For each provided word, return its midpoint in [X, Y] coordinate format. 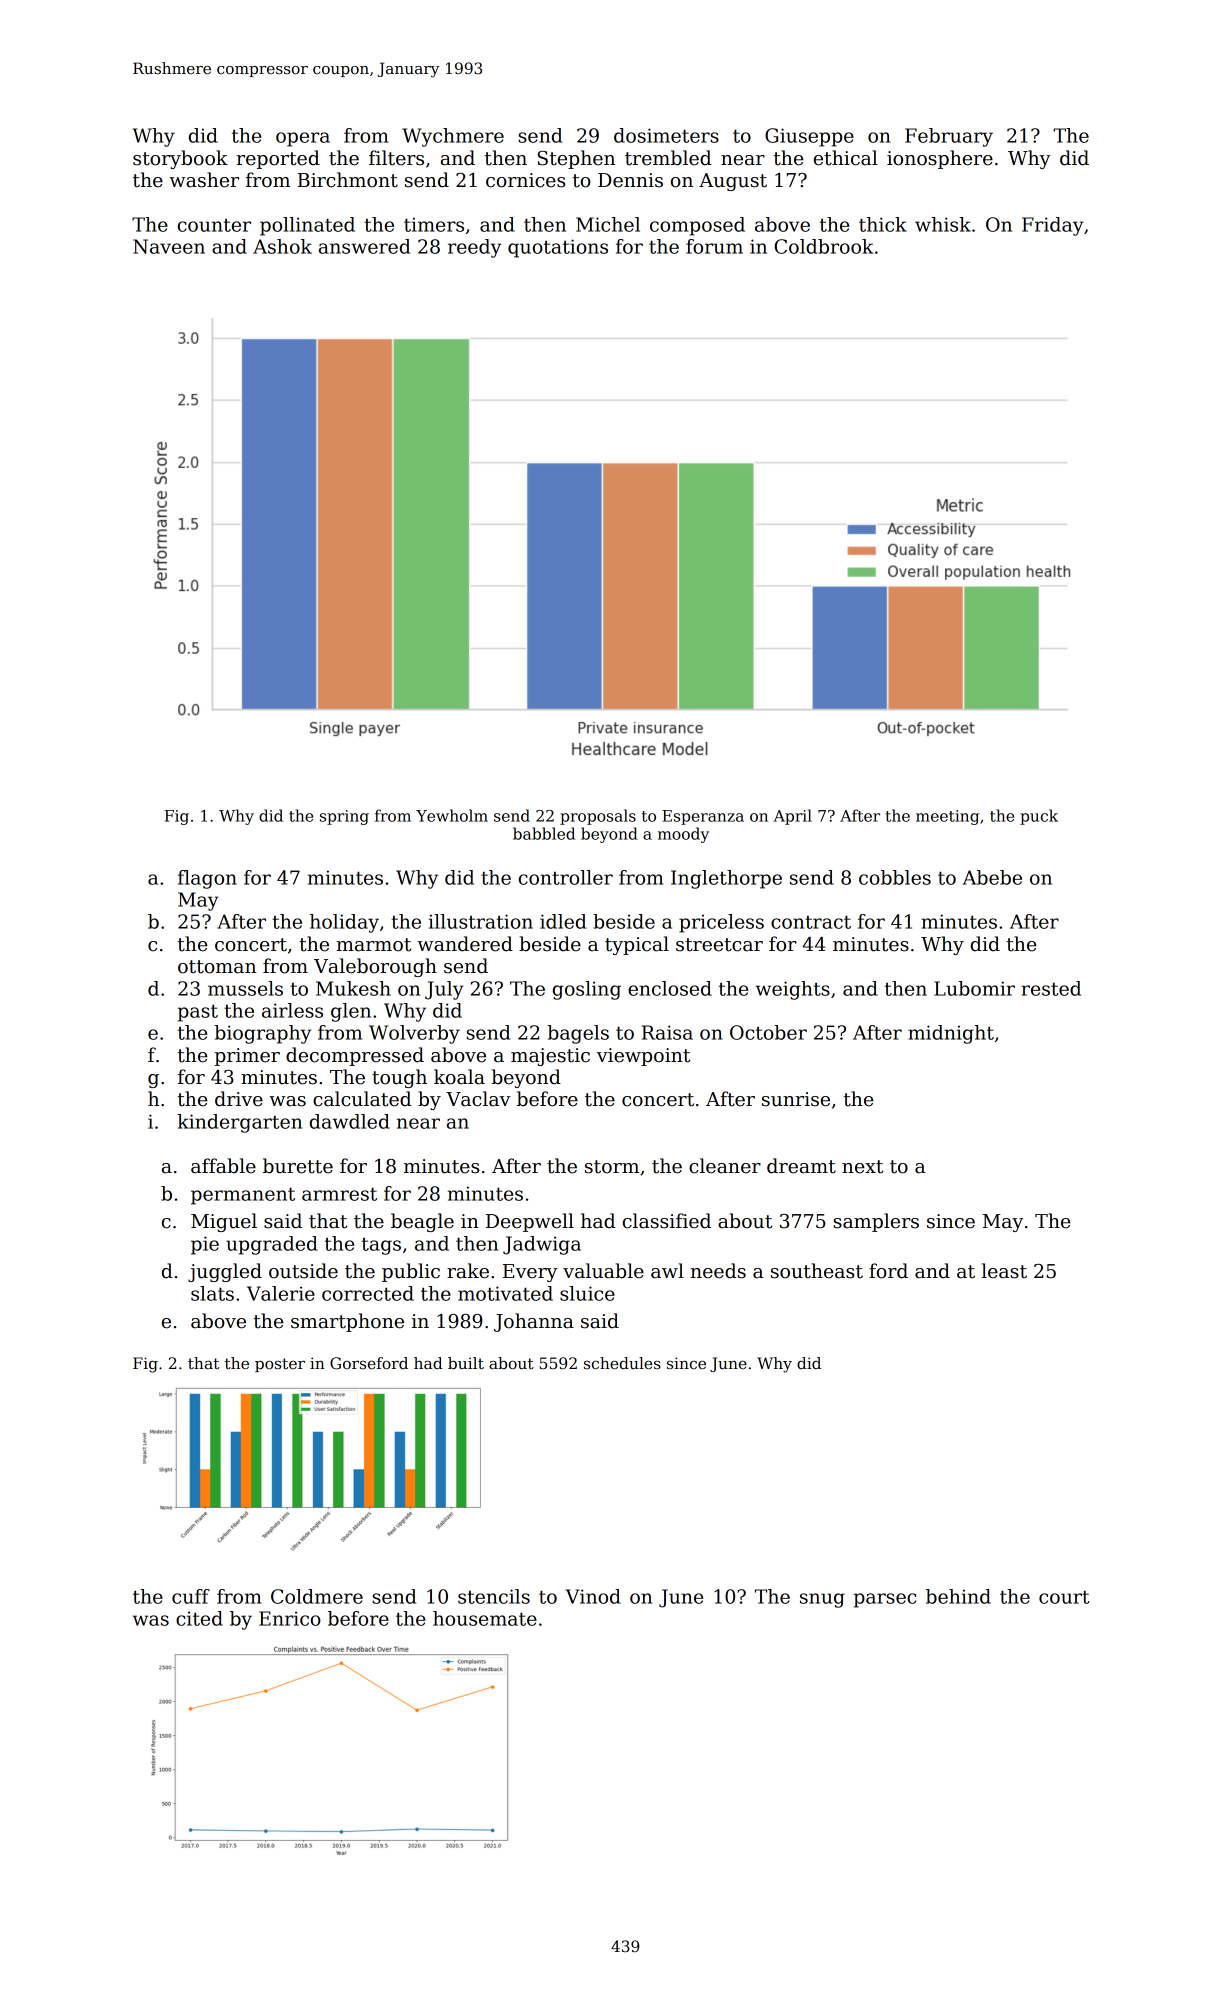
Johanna [534, 1322]
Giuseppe [809, 137]
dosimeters [666, 135]
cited [199, 1618]
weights [793, 990]
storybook [180, 159]
